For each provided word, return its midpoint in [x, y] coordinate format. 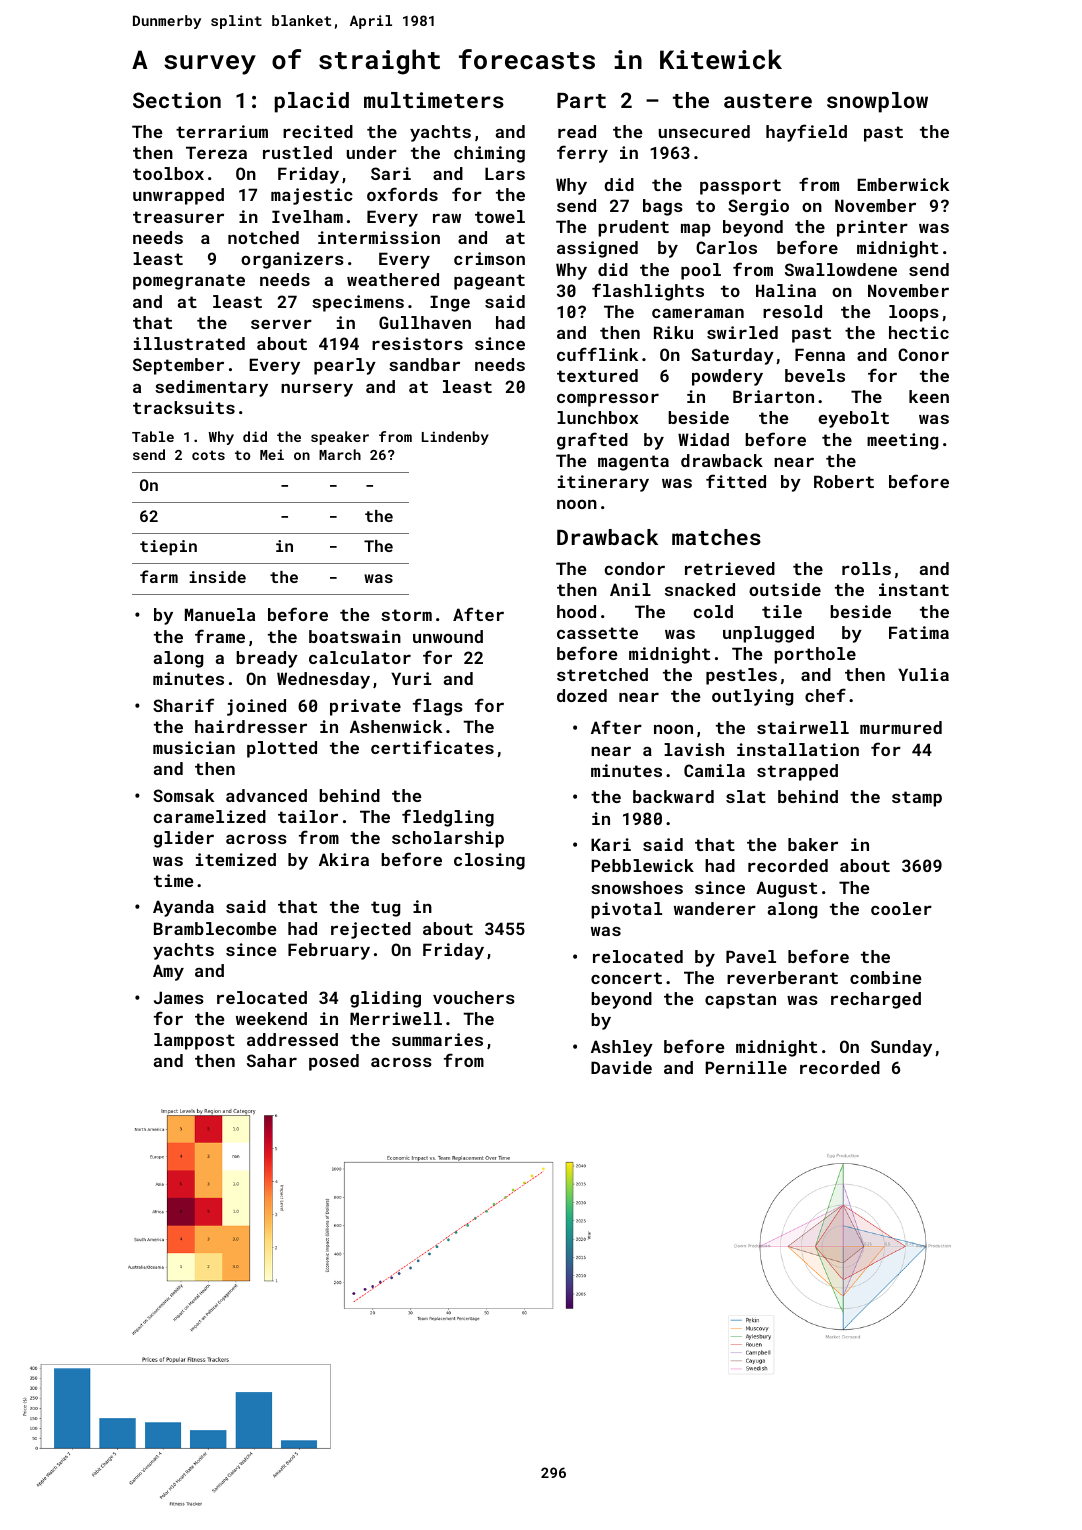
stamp [917, 799]
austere [768, 101]
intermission [379, 237]
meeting [902, 441]
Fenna [820, 354]
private [365, 707]
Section [177, 100]
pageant [489, 282]
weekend [271, 1018]
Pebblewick [643, 865]
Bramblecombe [215, 928]
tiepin [168, 548]
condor [634, 568]
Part [581, 100]
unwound [448, 636]
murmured [901, 727]
